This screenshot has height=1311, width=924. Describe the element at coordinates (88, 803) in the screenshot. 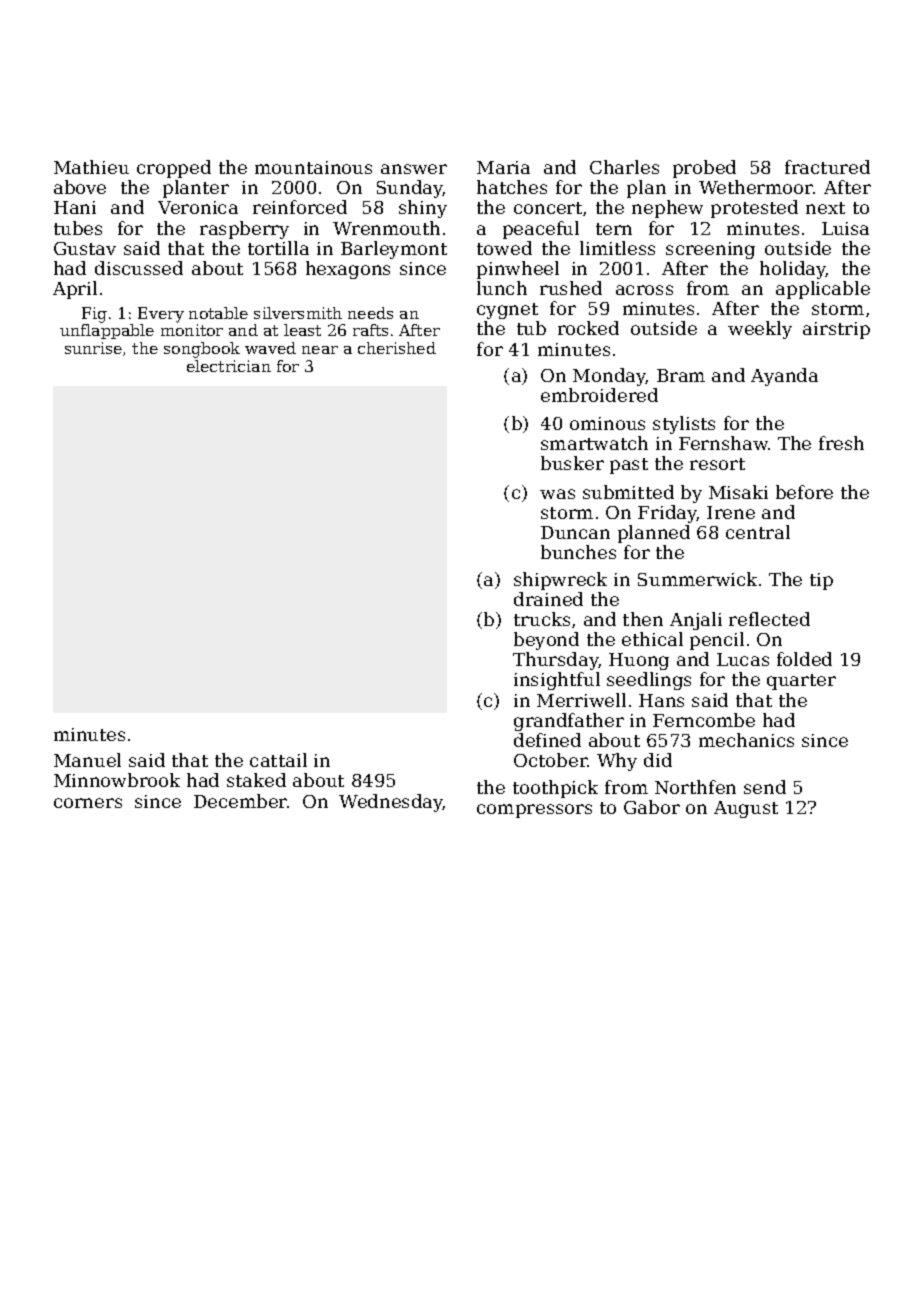

I see `corners` at that location.
